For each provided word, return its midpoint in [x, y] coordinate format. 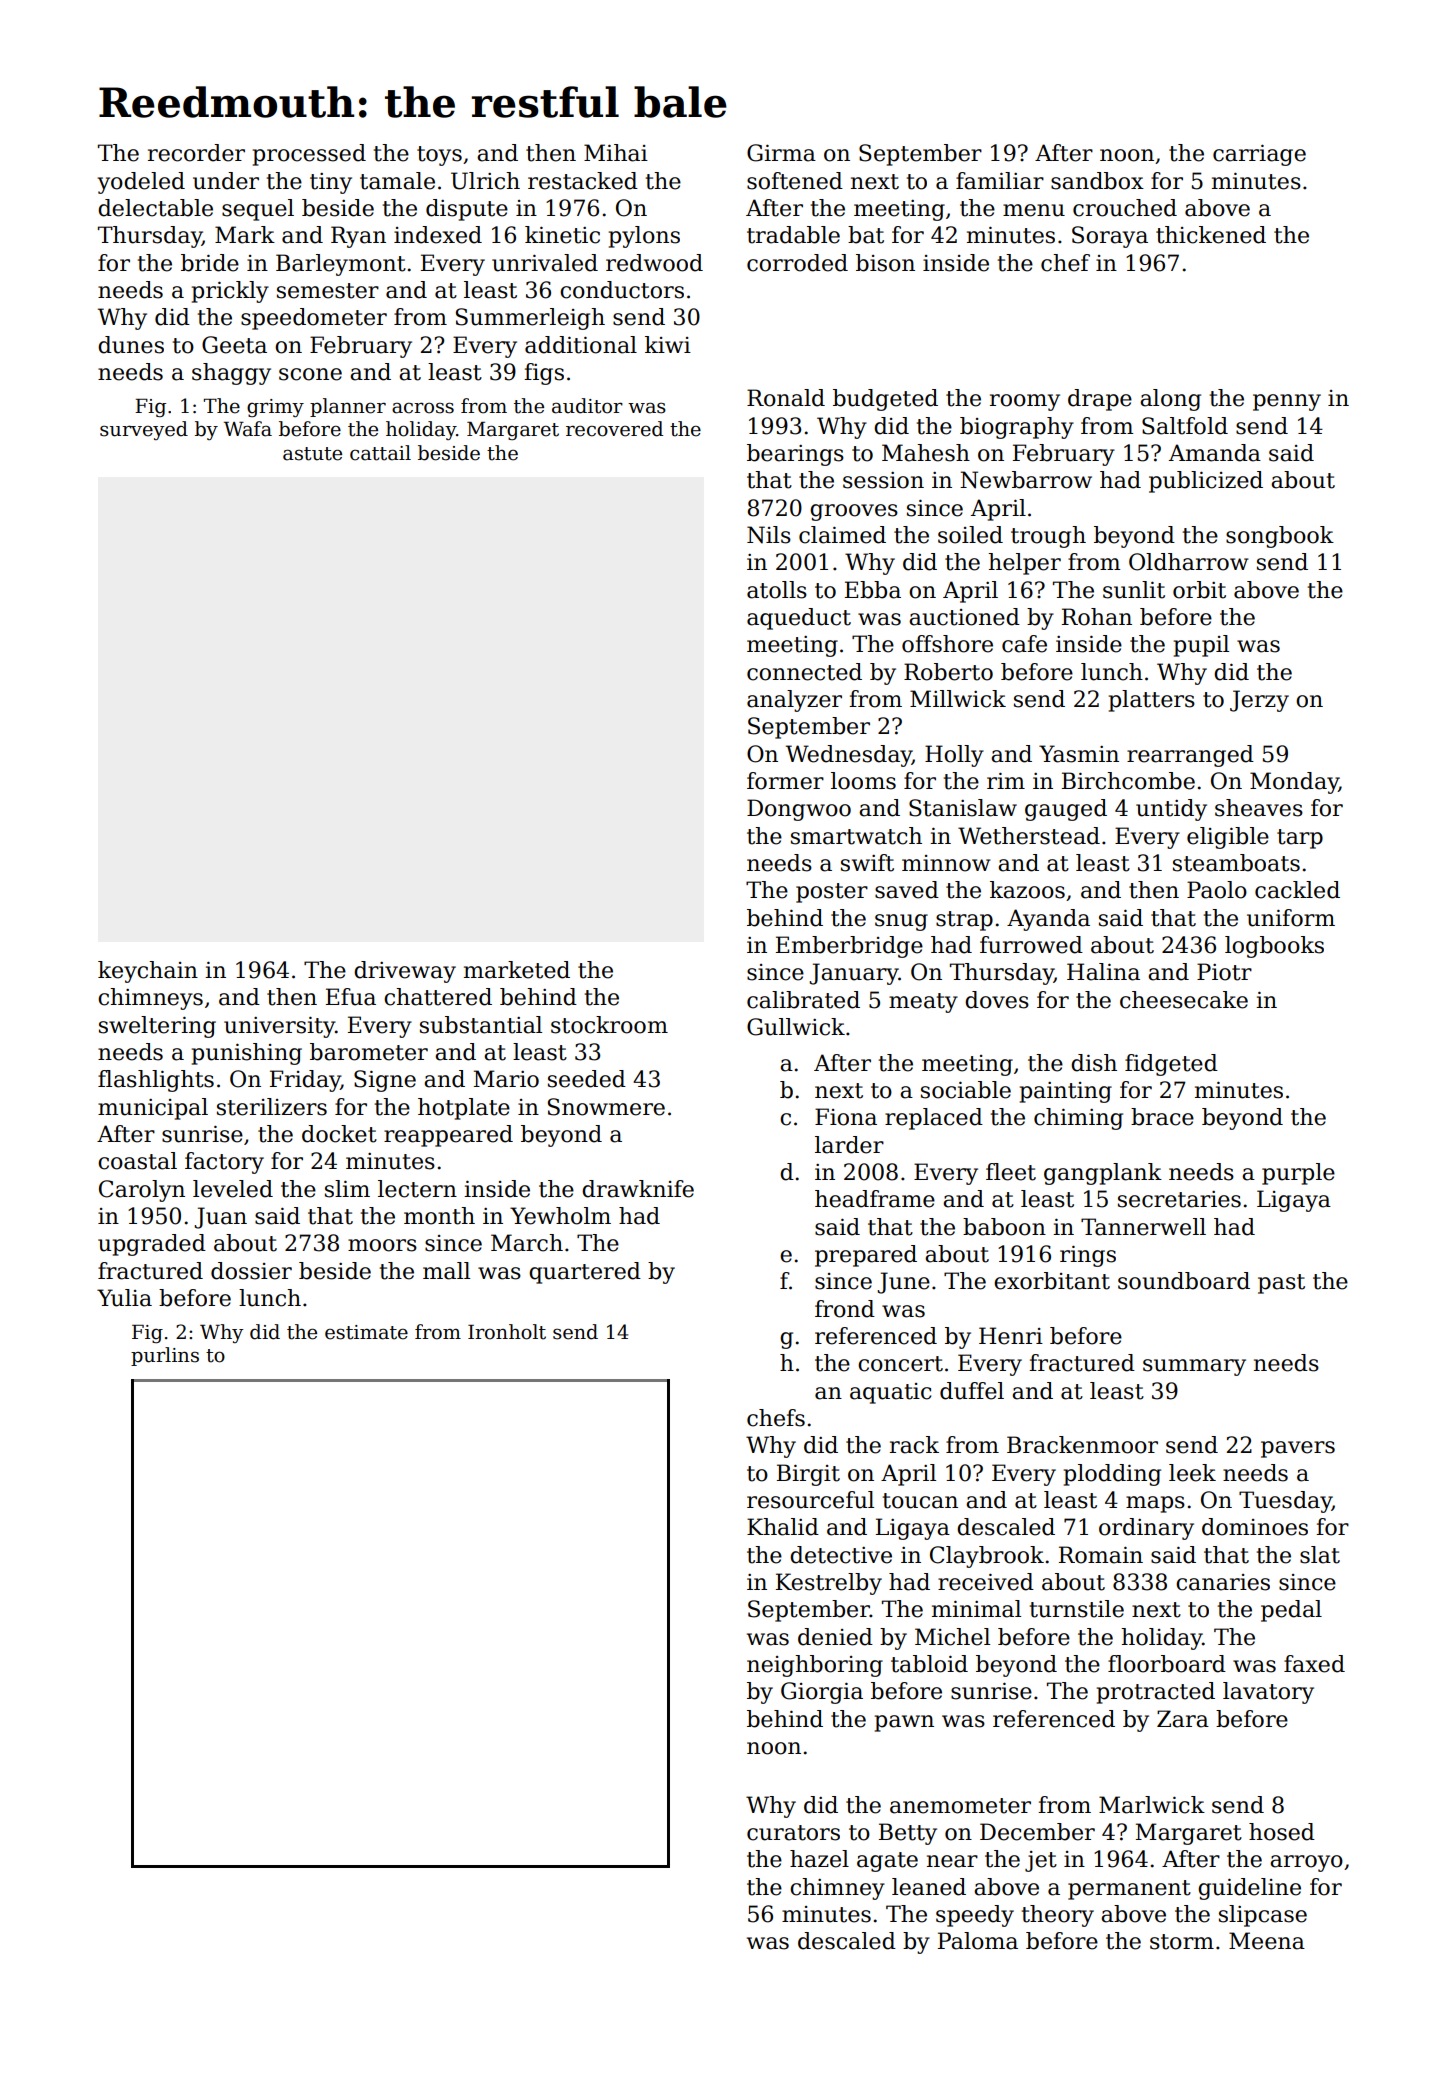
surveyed [144, 430]
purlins [165, 1356]
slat [1320, 1555]
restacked [583, 181]
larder [849, 1145]
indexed [438, 235]
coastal [137, 1161]
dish [1094, 1063]
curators [793, 1833]
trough [1048, 537]
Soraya [1110, 237]
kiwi [668, 344]
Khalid [783, 1527]
